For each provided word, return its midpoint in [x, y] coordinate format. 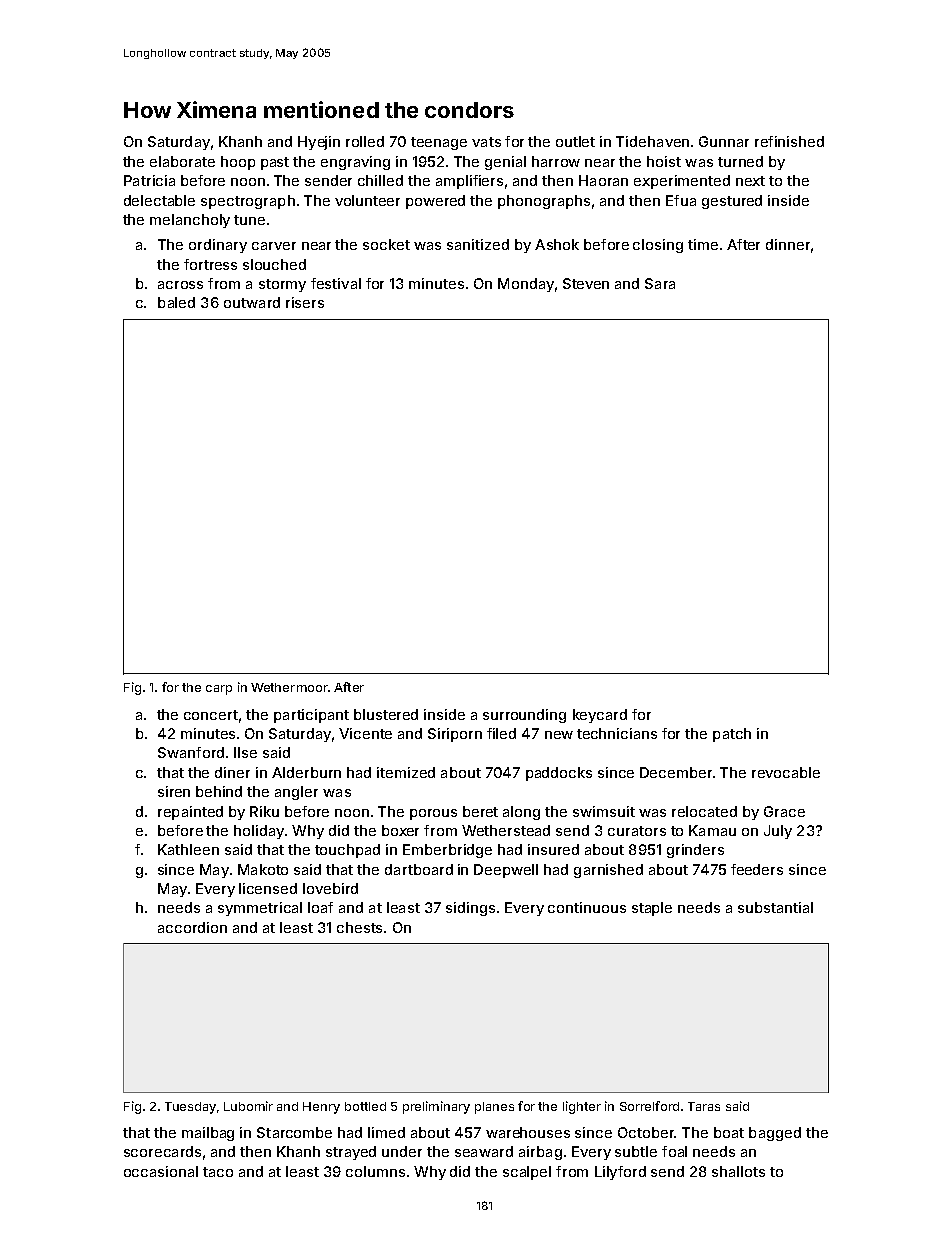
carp [219, 690]
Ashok [557, 244]
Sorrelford [649, 1106]
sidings [470, 909]
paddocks [559, 774]
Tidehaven [652, 141]
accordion [192, 927]
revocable [786, 772]
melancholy [190, 221]
